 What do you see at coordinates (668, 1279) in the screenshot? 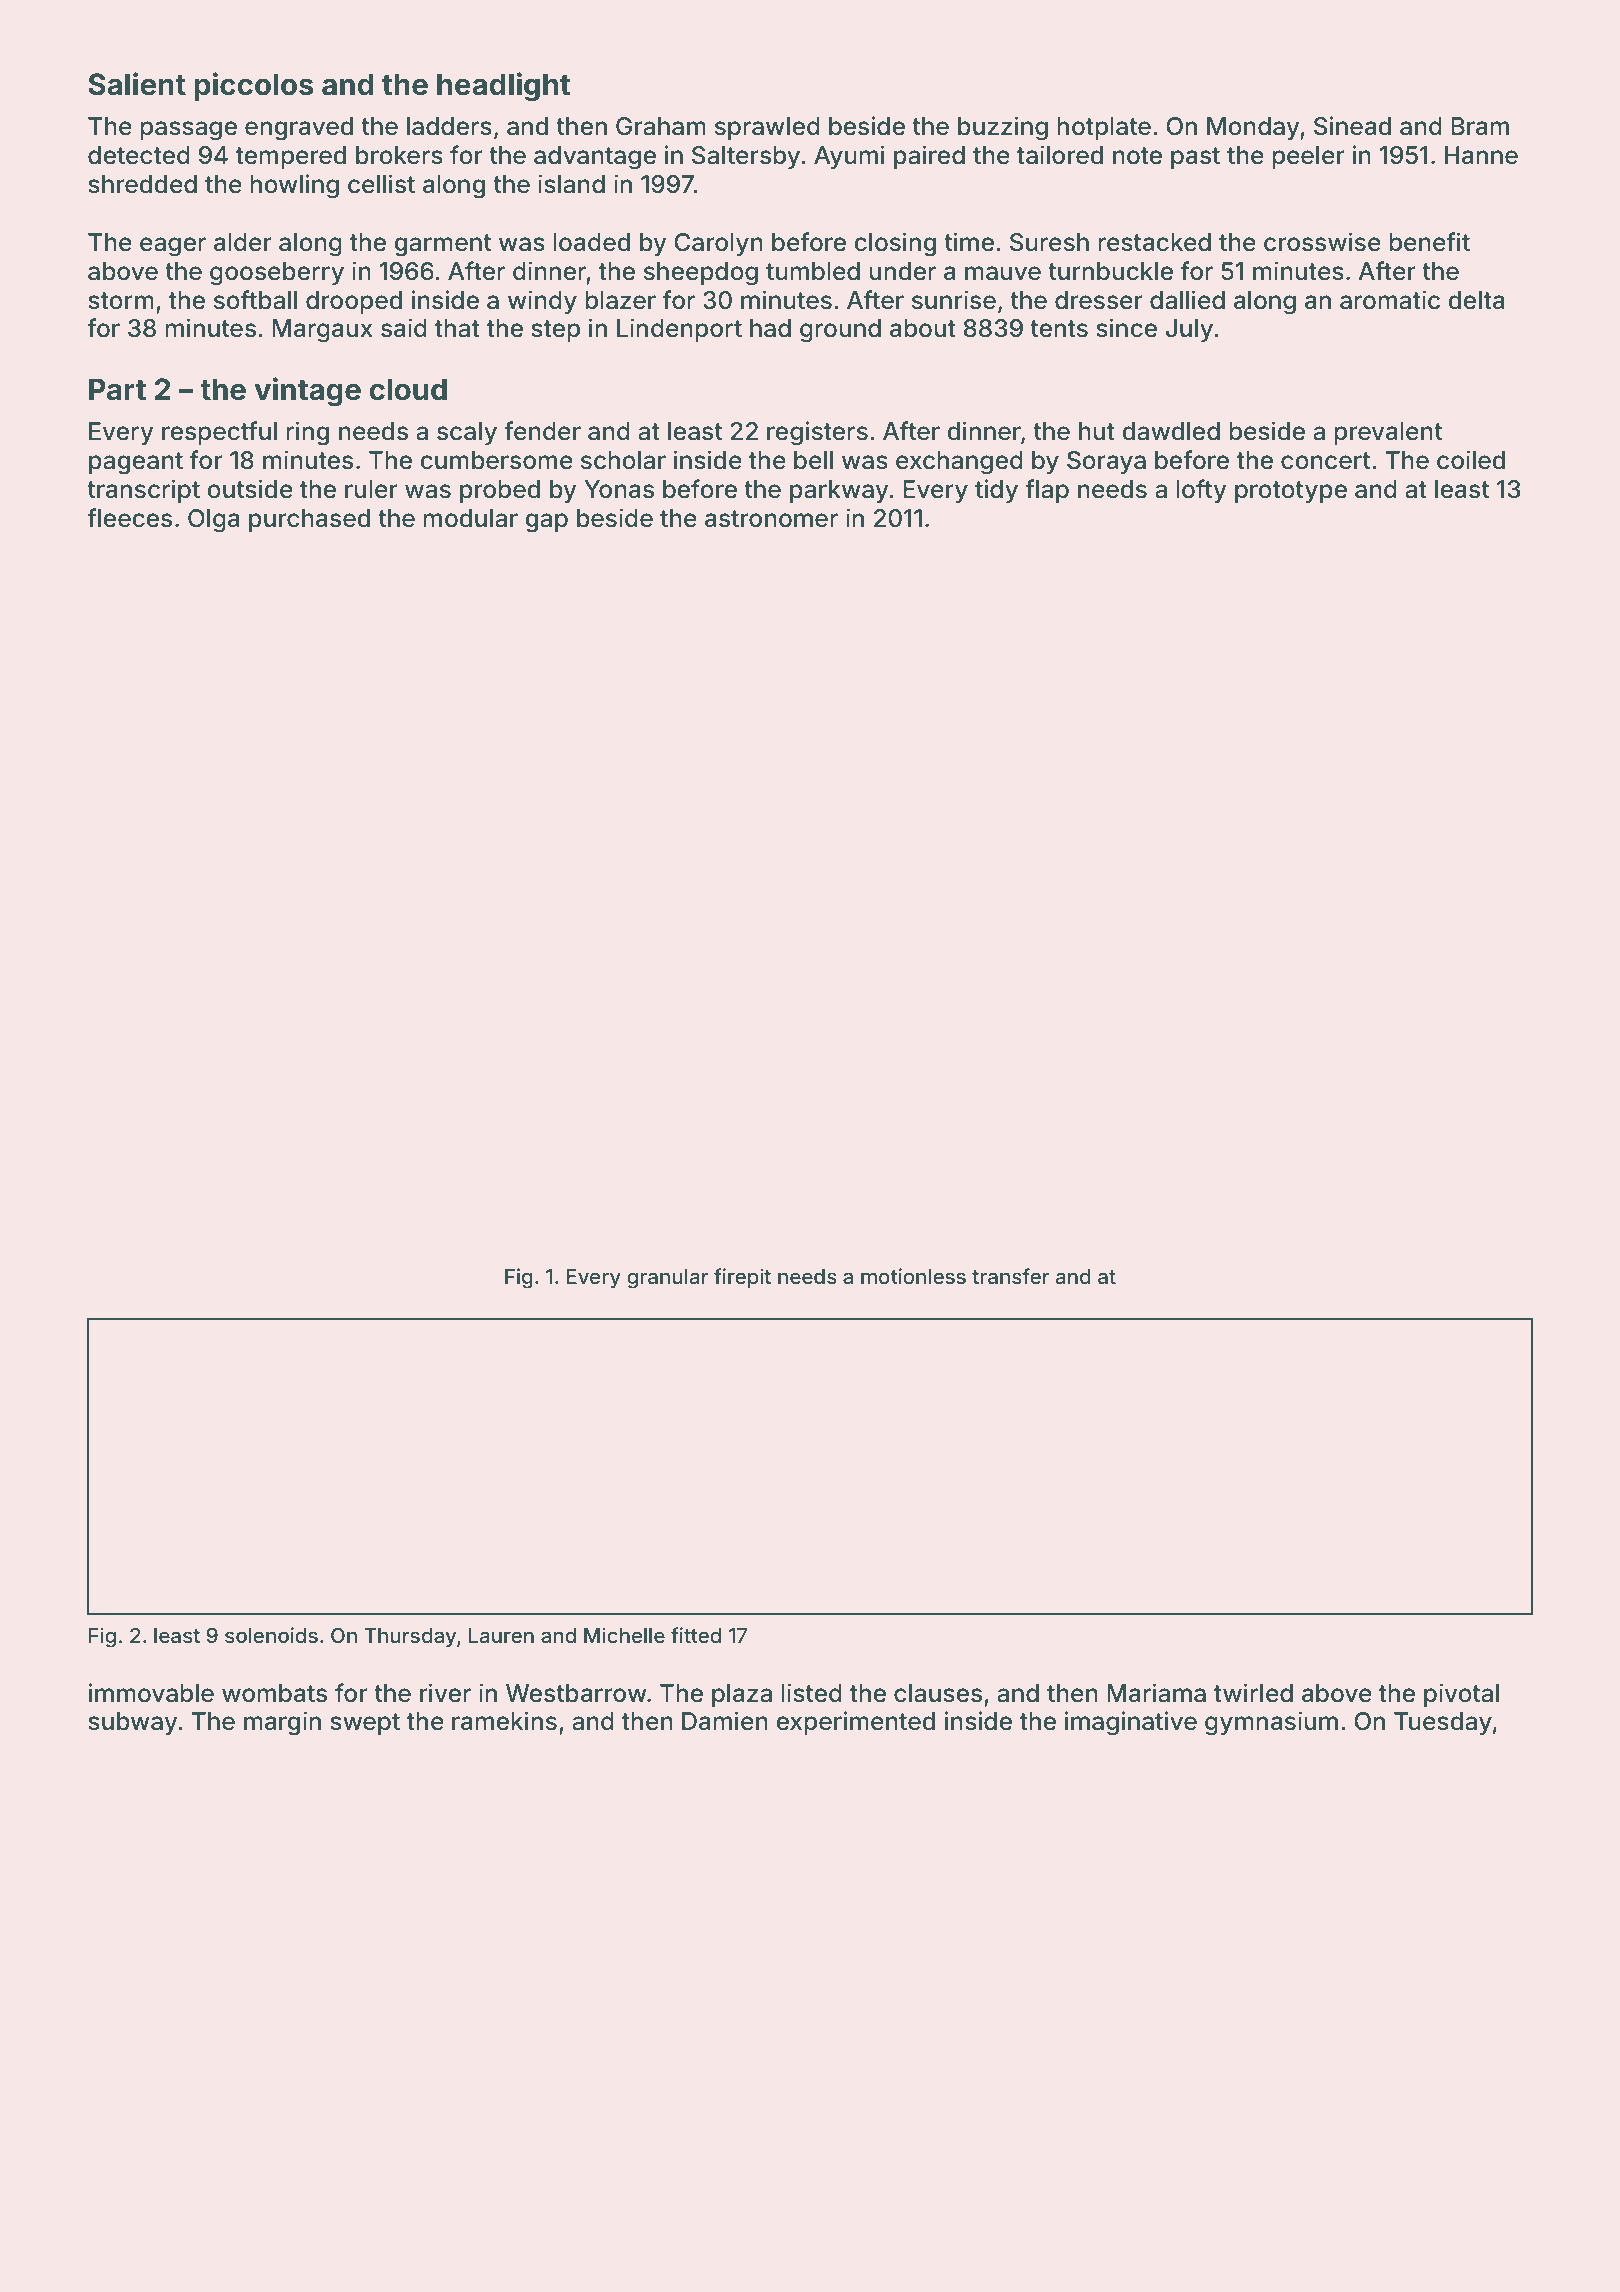
I see `granular` at bounding box center [668, 1279].
